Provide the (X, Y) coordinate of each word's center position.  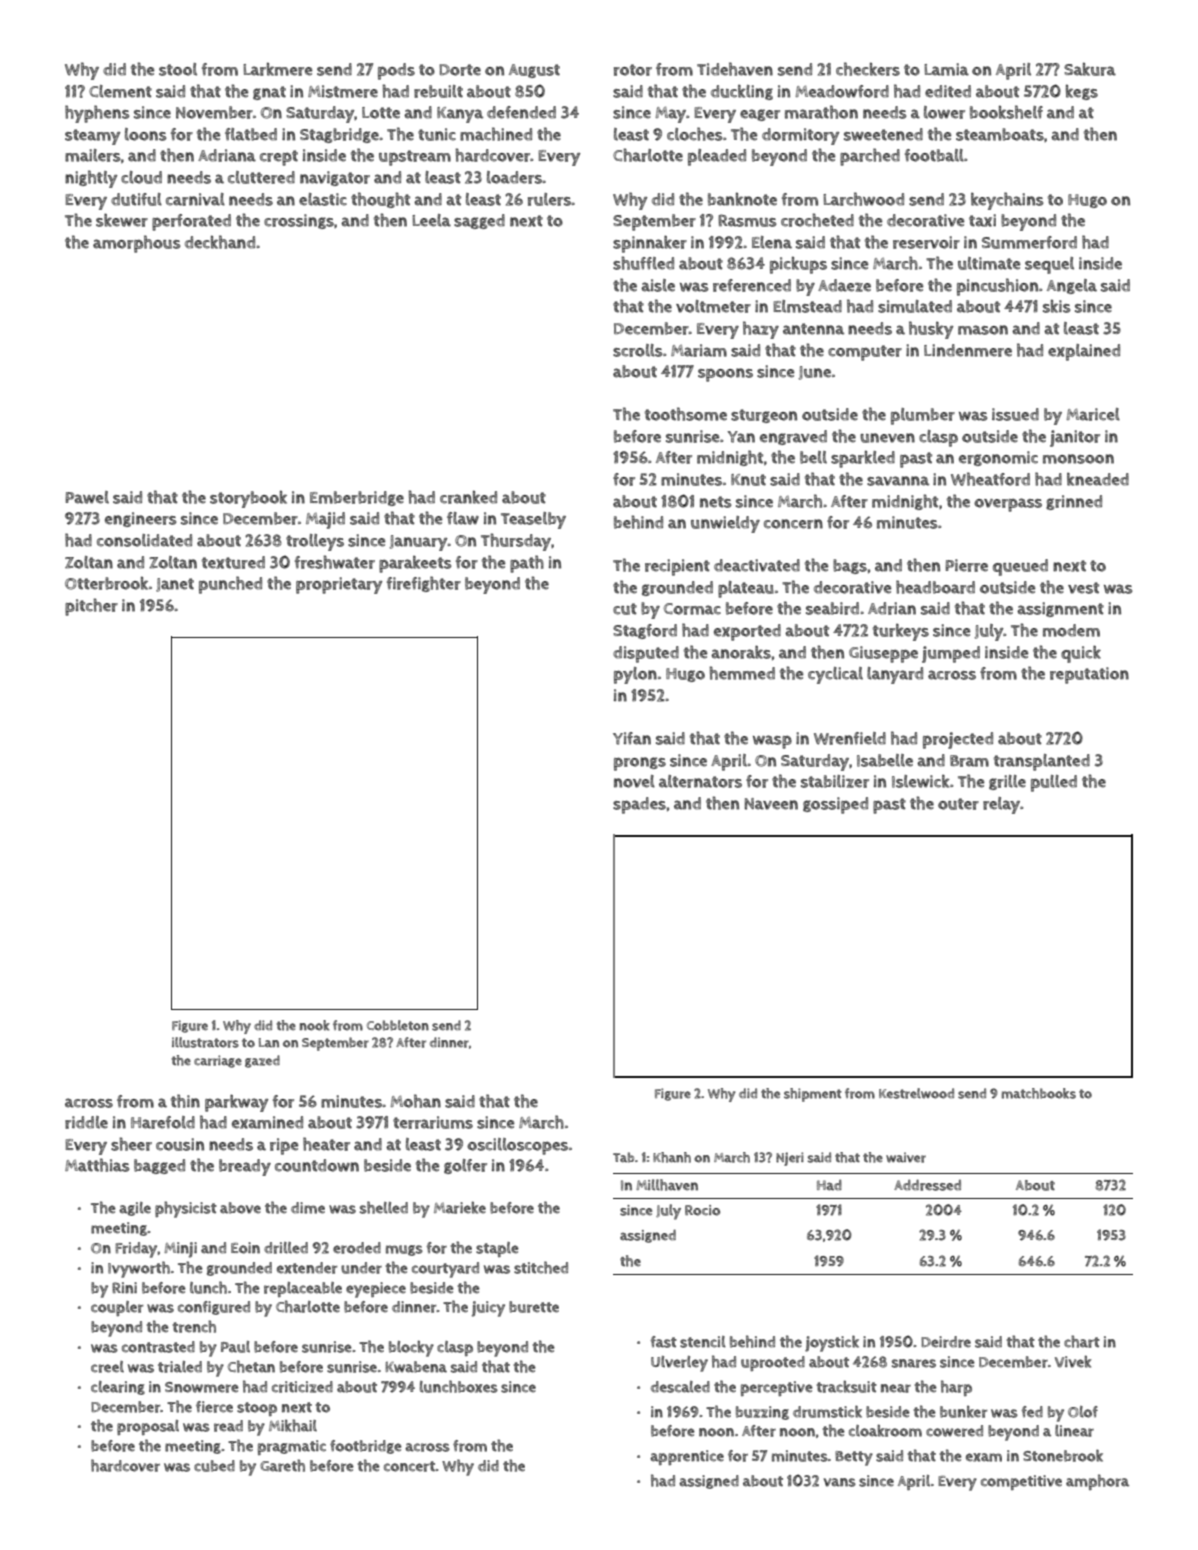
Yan (741, 437)
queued (1020, 567)
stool (178, 69)
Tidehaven (735, 69)
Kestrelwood (916, 1093)
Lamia (946, 69)
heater (326, 1144)
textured (233, 562)
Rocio (702, 1210)
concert (409, 1466)
